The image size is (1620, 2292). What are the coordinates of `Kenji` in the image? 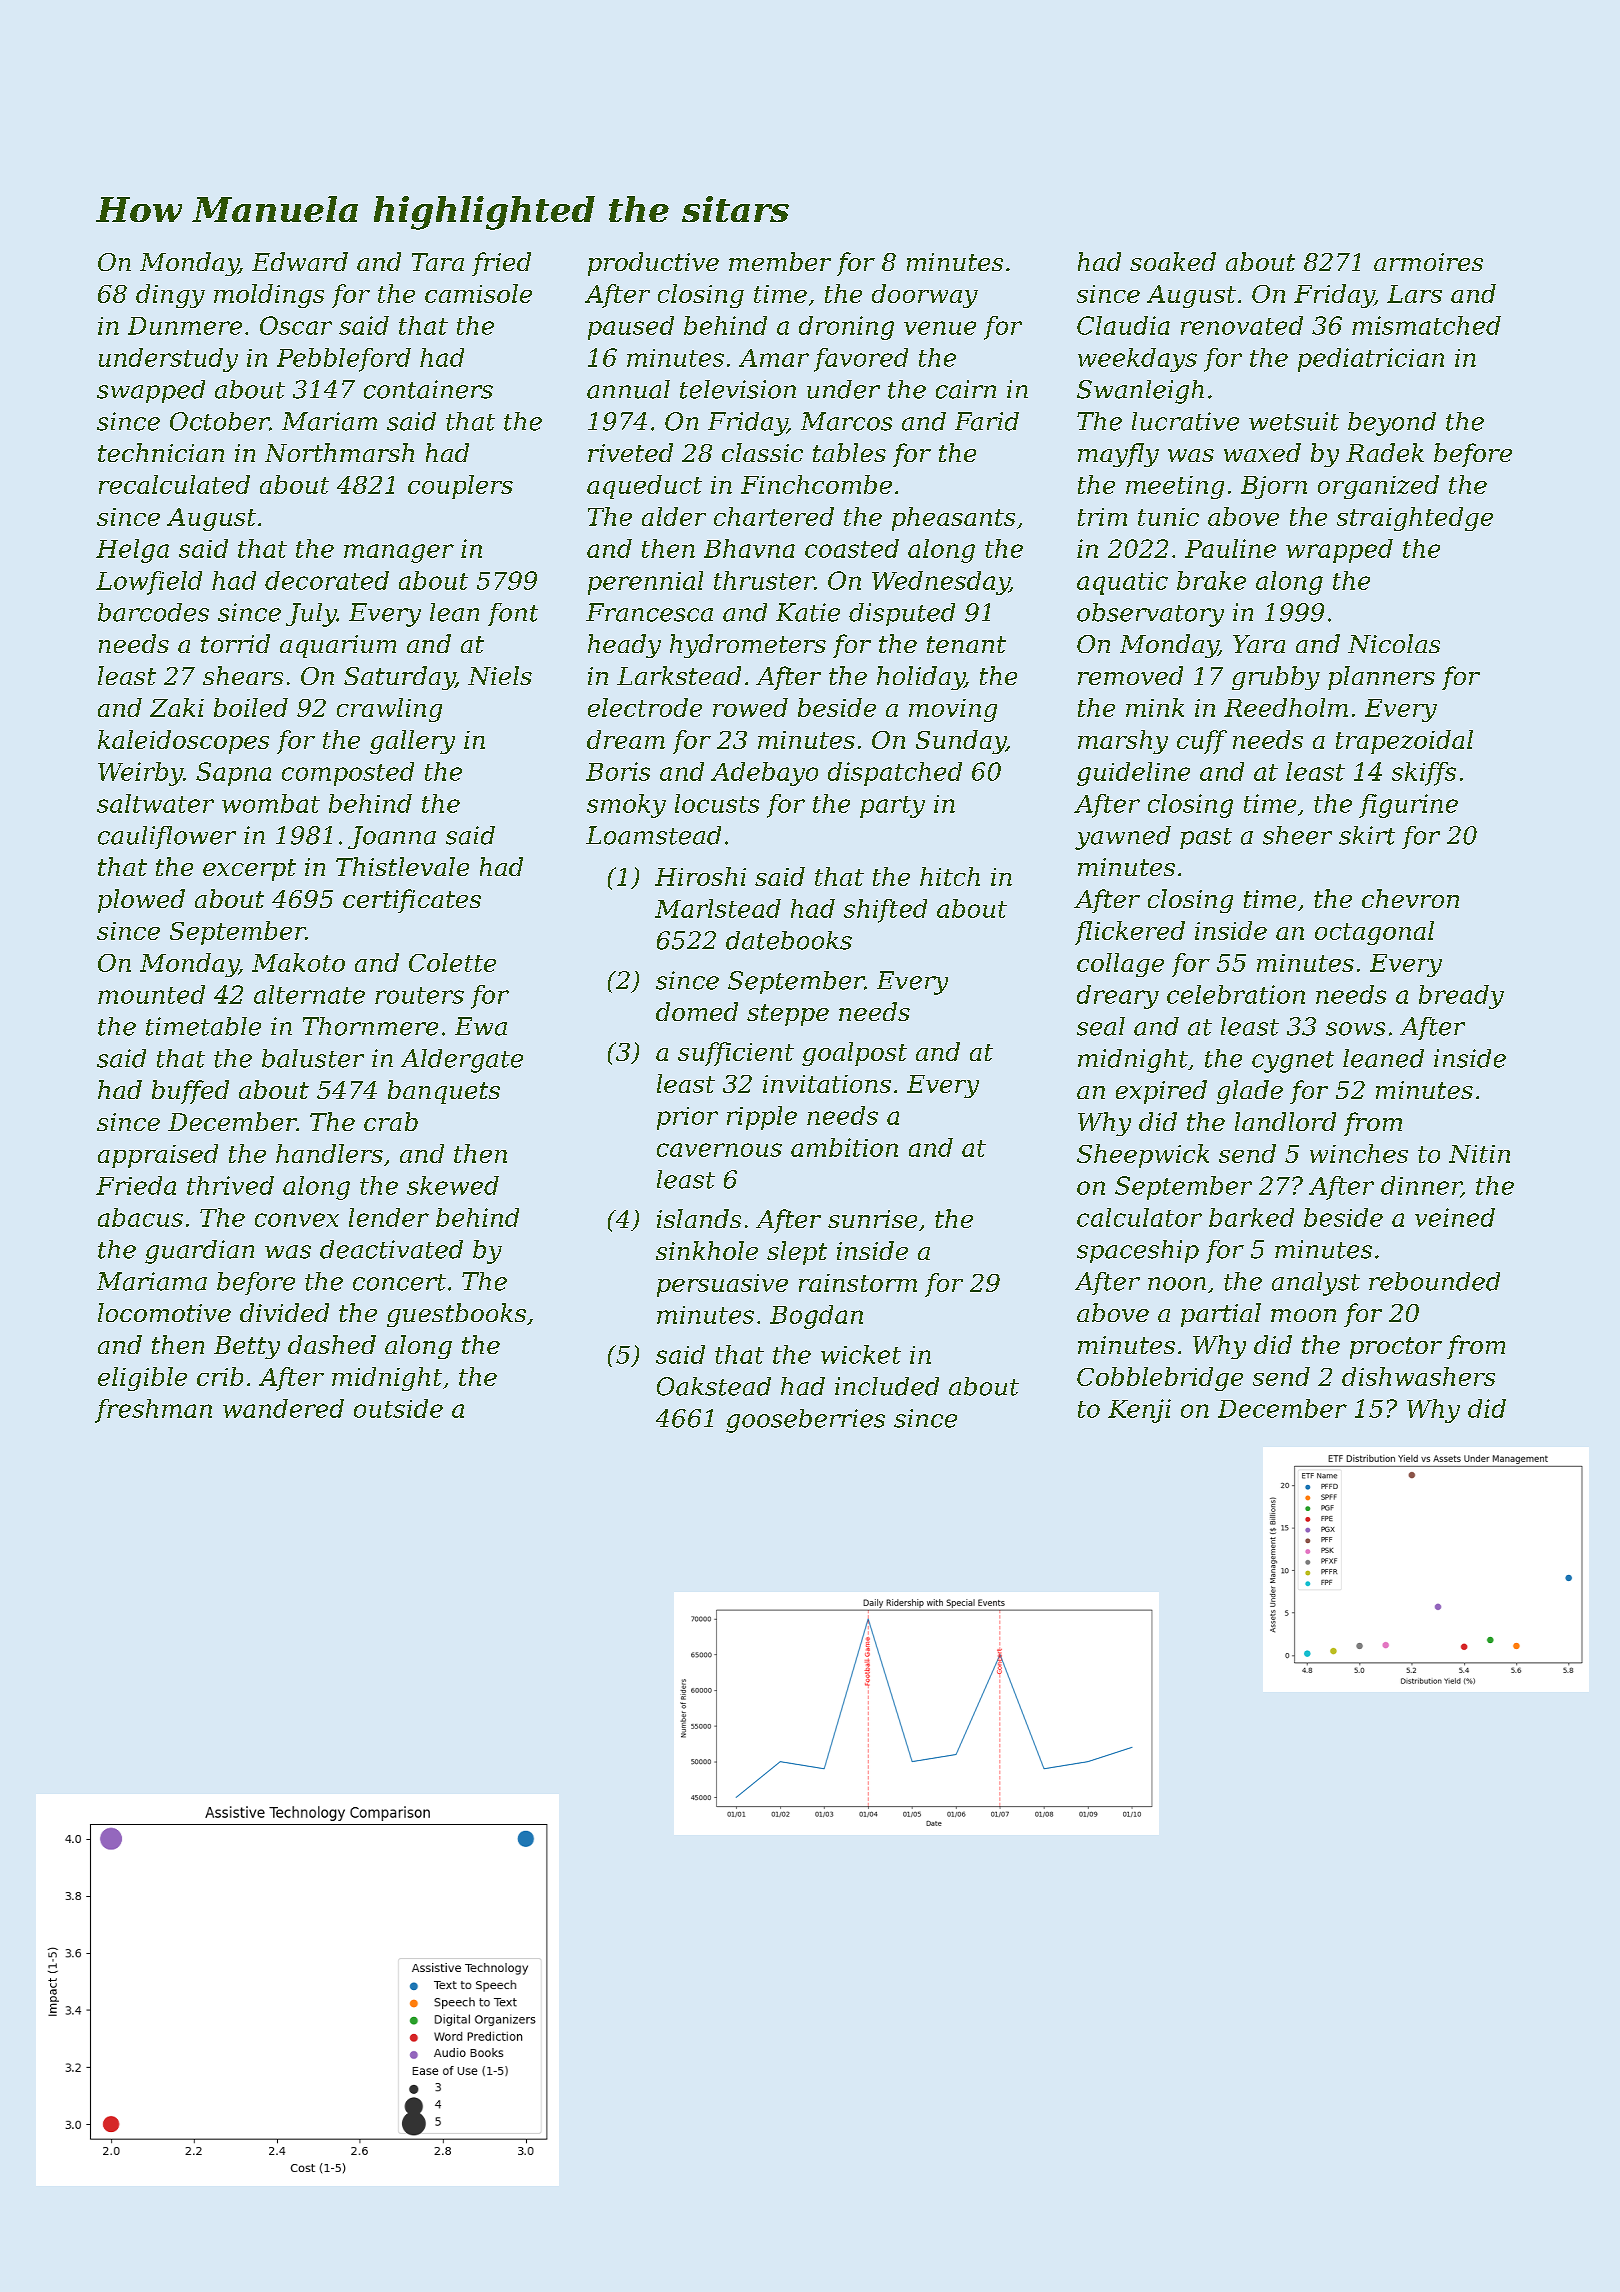 It's located at (1139, 1411).
